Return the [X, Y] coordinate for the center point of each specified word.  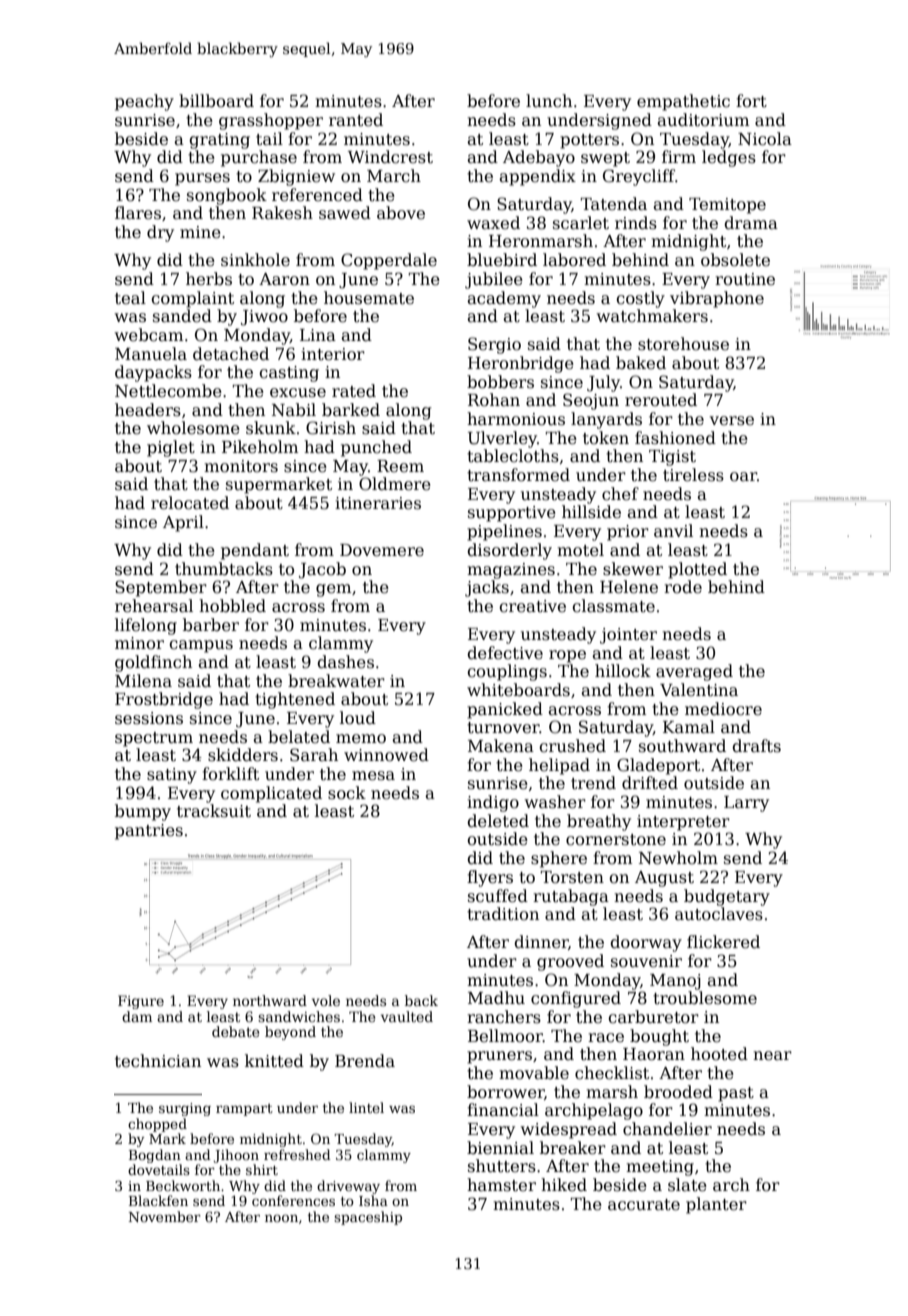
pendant [255, 551]
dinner [542, 942]
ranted [356, 120]
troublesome [705, 998]
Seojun [591, 401]
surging [185, 1109]
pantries [149, 832]
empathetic [683, 102]
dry [160, 233]
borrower [505, 1092]
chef [620, 494]
